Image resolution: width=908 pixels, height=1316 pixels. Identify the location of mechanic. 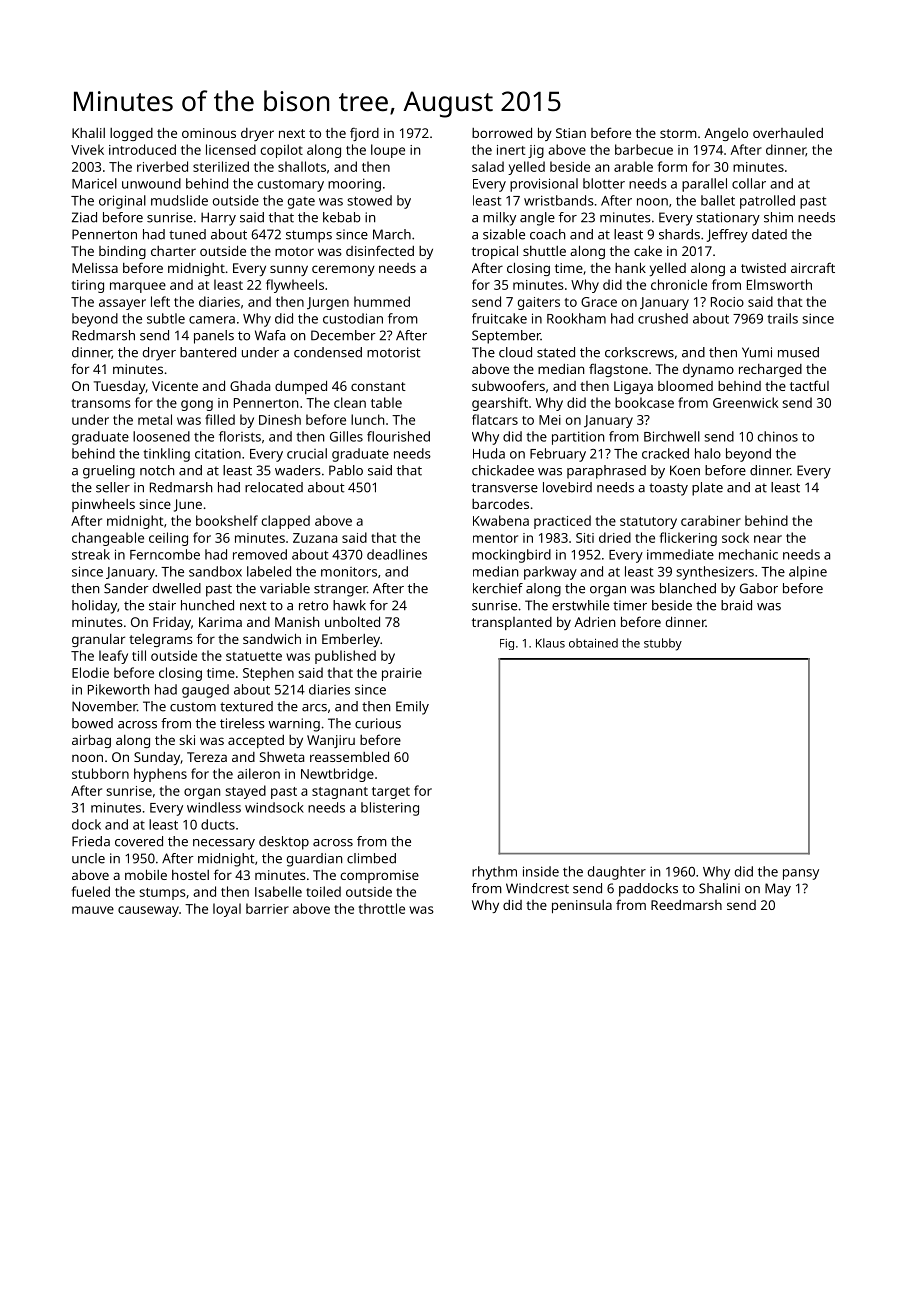
(748, 554).
